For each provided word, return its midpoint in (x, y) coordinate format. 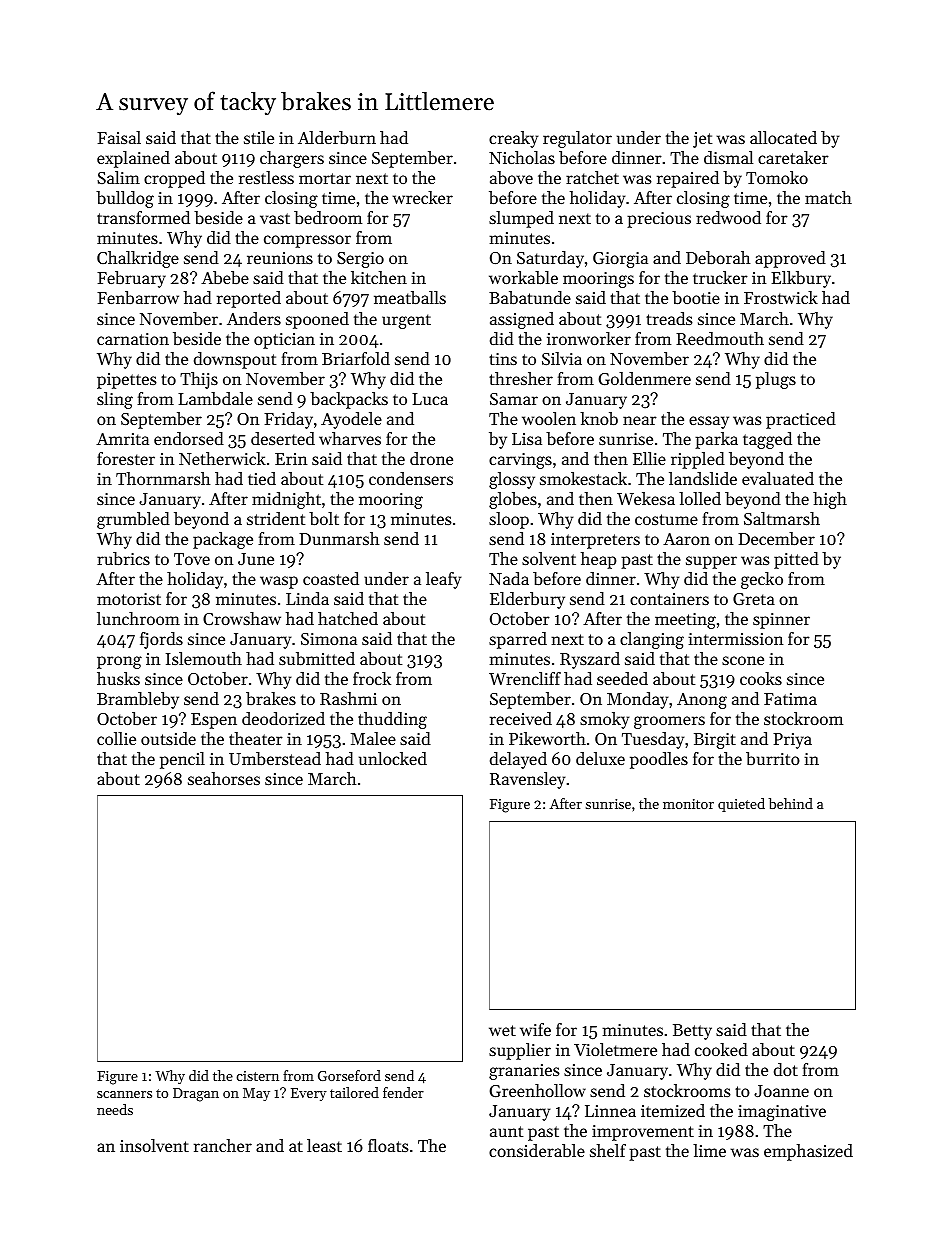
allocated (783, 137)
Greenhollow (537, 1090)
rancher (223, 1145)
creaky (513, 139)
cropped (174, 179)
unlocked (393, 758)
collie (116, 738)
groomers (669, 722)
